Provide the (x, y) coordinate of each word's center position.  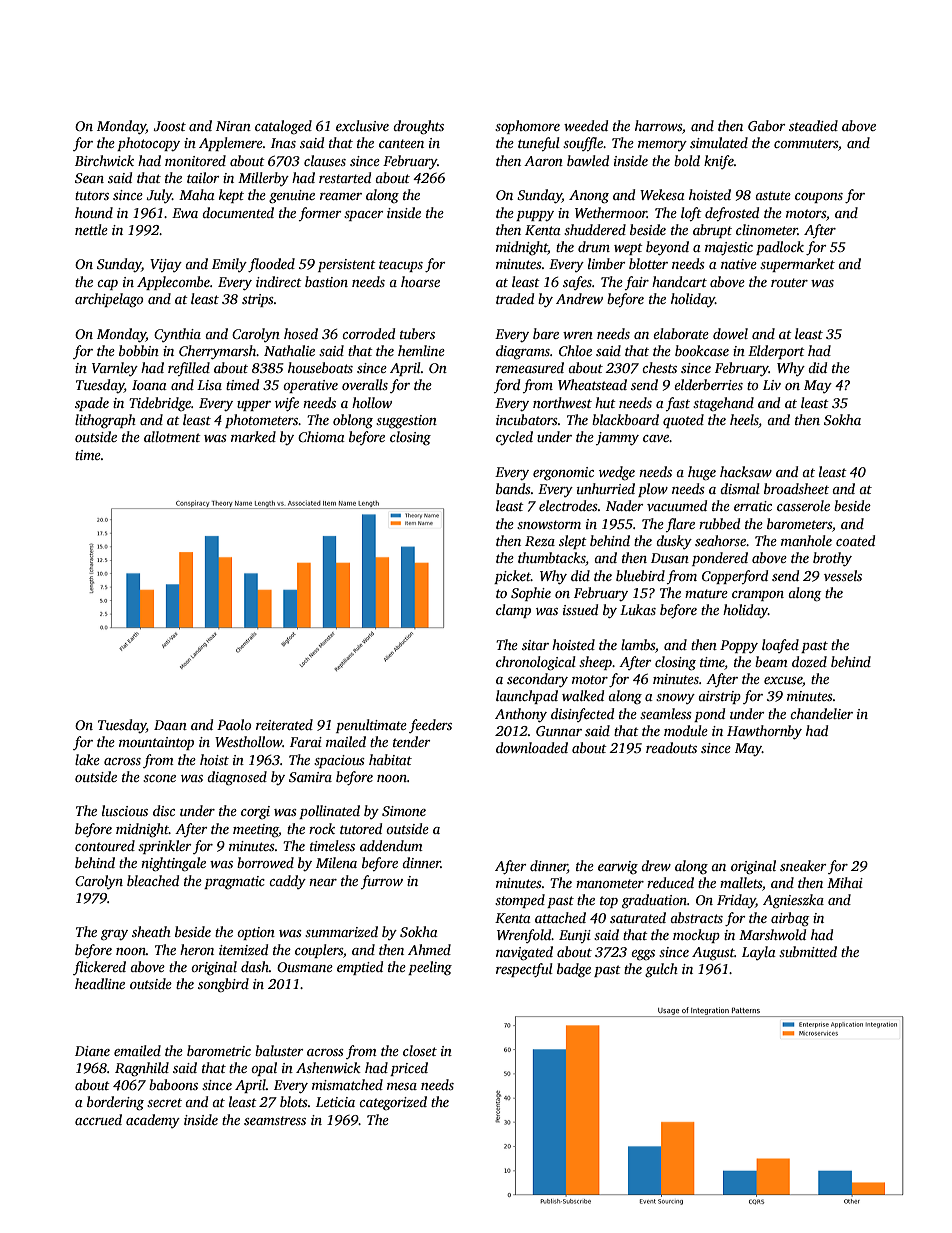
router (789, 282)
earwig (618, 867)
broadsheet (796, 488)
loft (691, 214)
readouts (671, 747)
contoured (105, 845)
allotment (172, 436)
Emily (229, 265)
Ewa (185, 213)
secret (164, 1102)
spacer (363, 216)
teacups (401, 266)
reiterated (284, 724)
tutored (361, 828)
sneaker (803, 865)
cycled (514, 438)
